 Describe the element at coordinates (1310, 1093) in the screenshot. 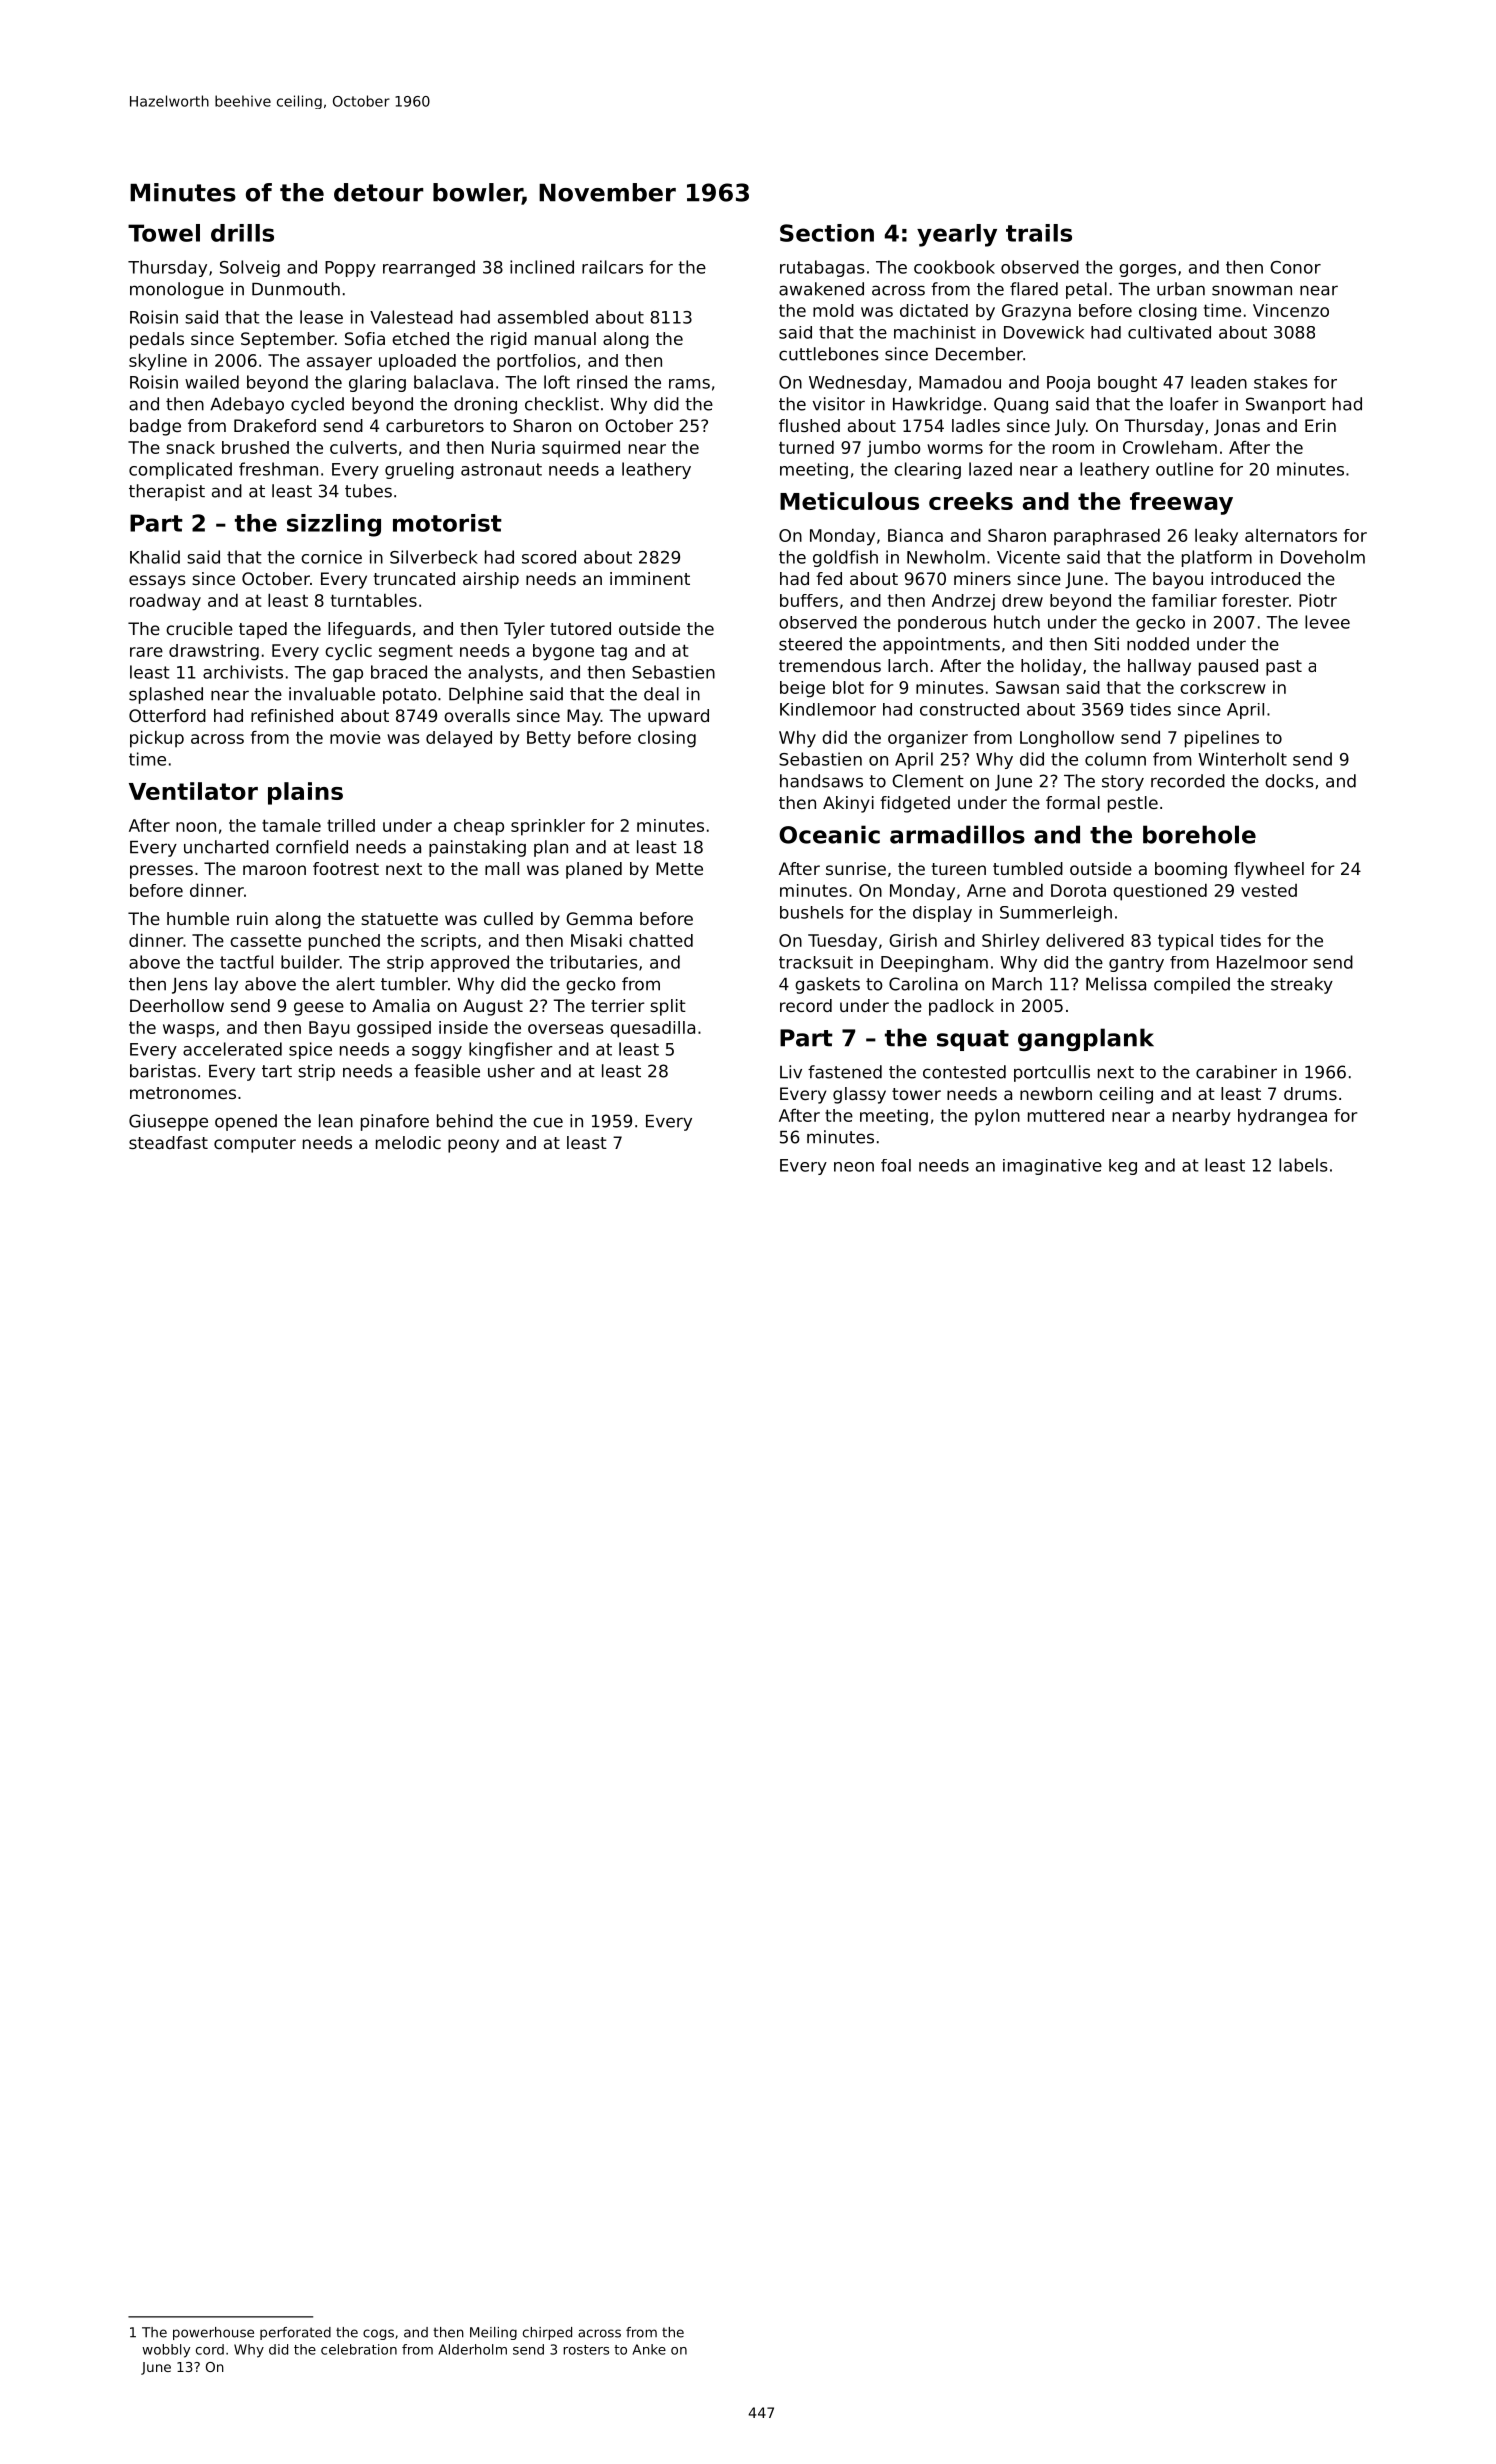

I see `drums` at that location.
